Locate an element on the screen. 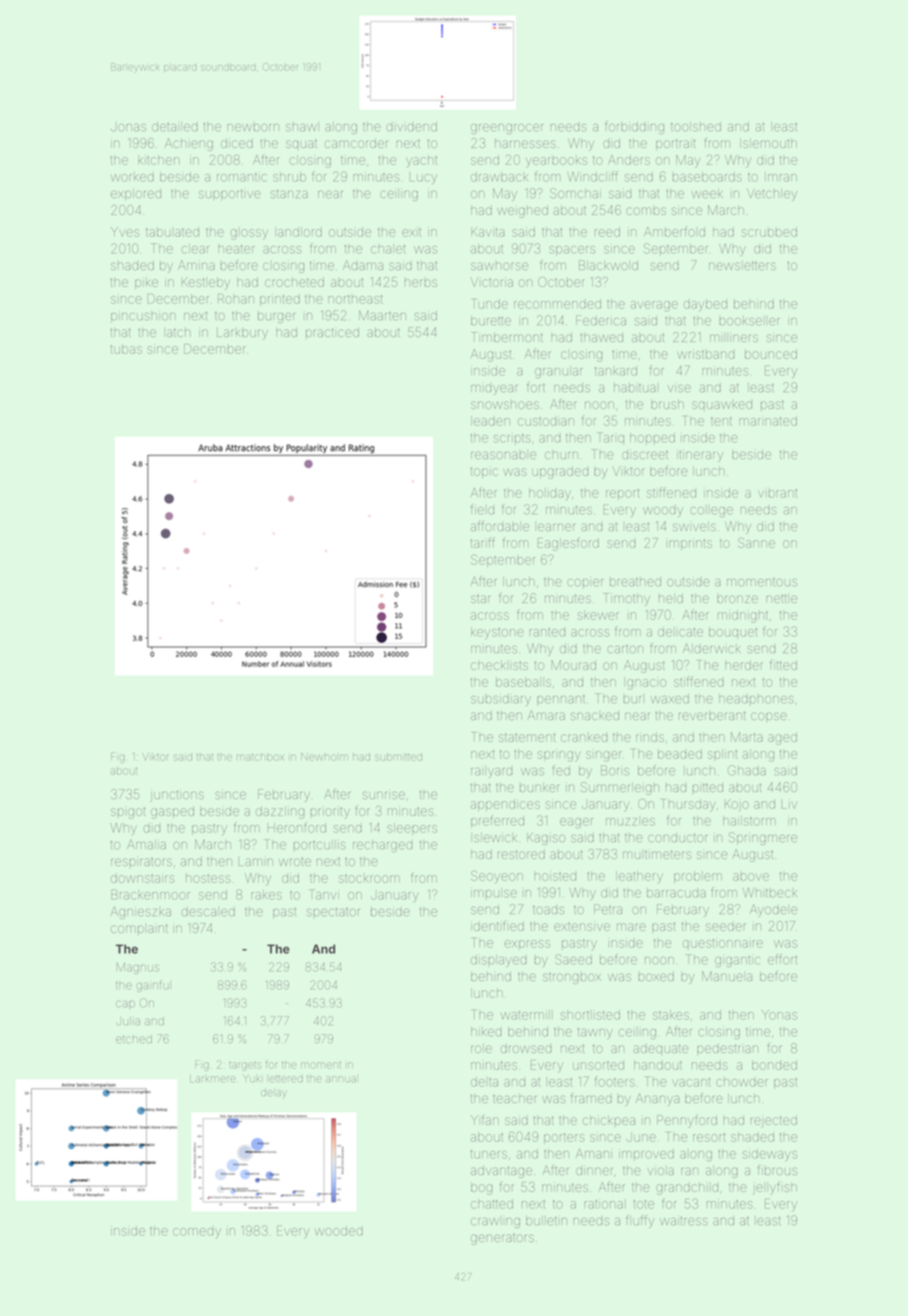  star is located at coordinates (481, 599).
